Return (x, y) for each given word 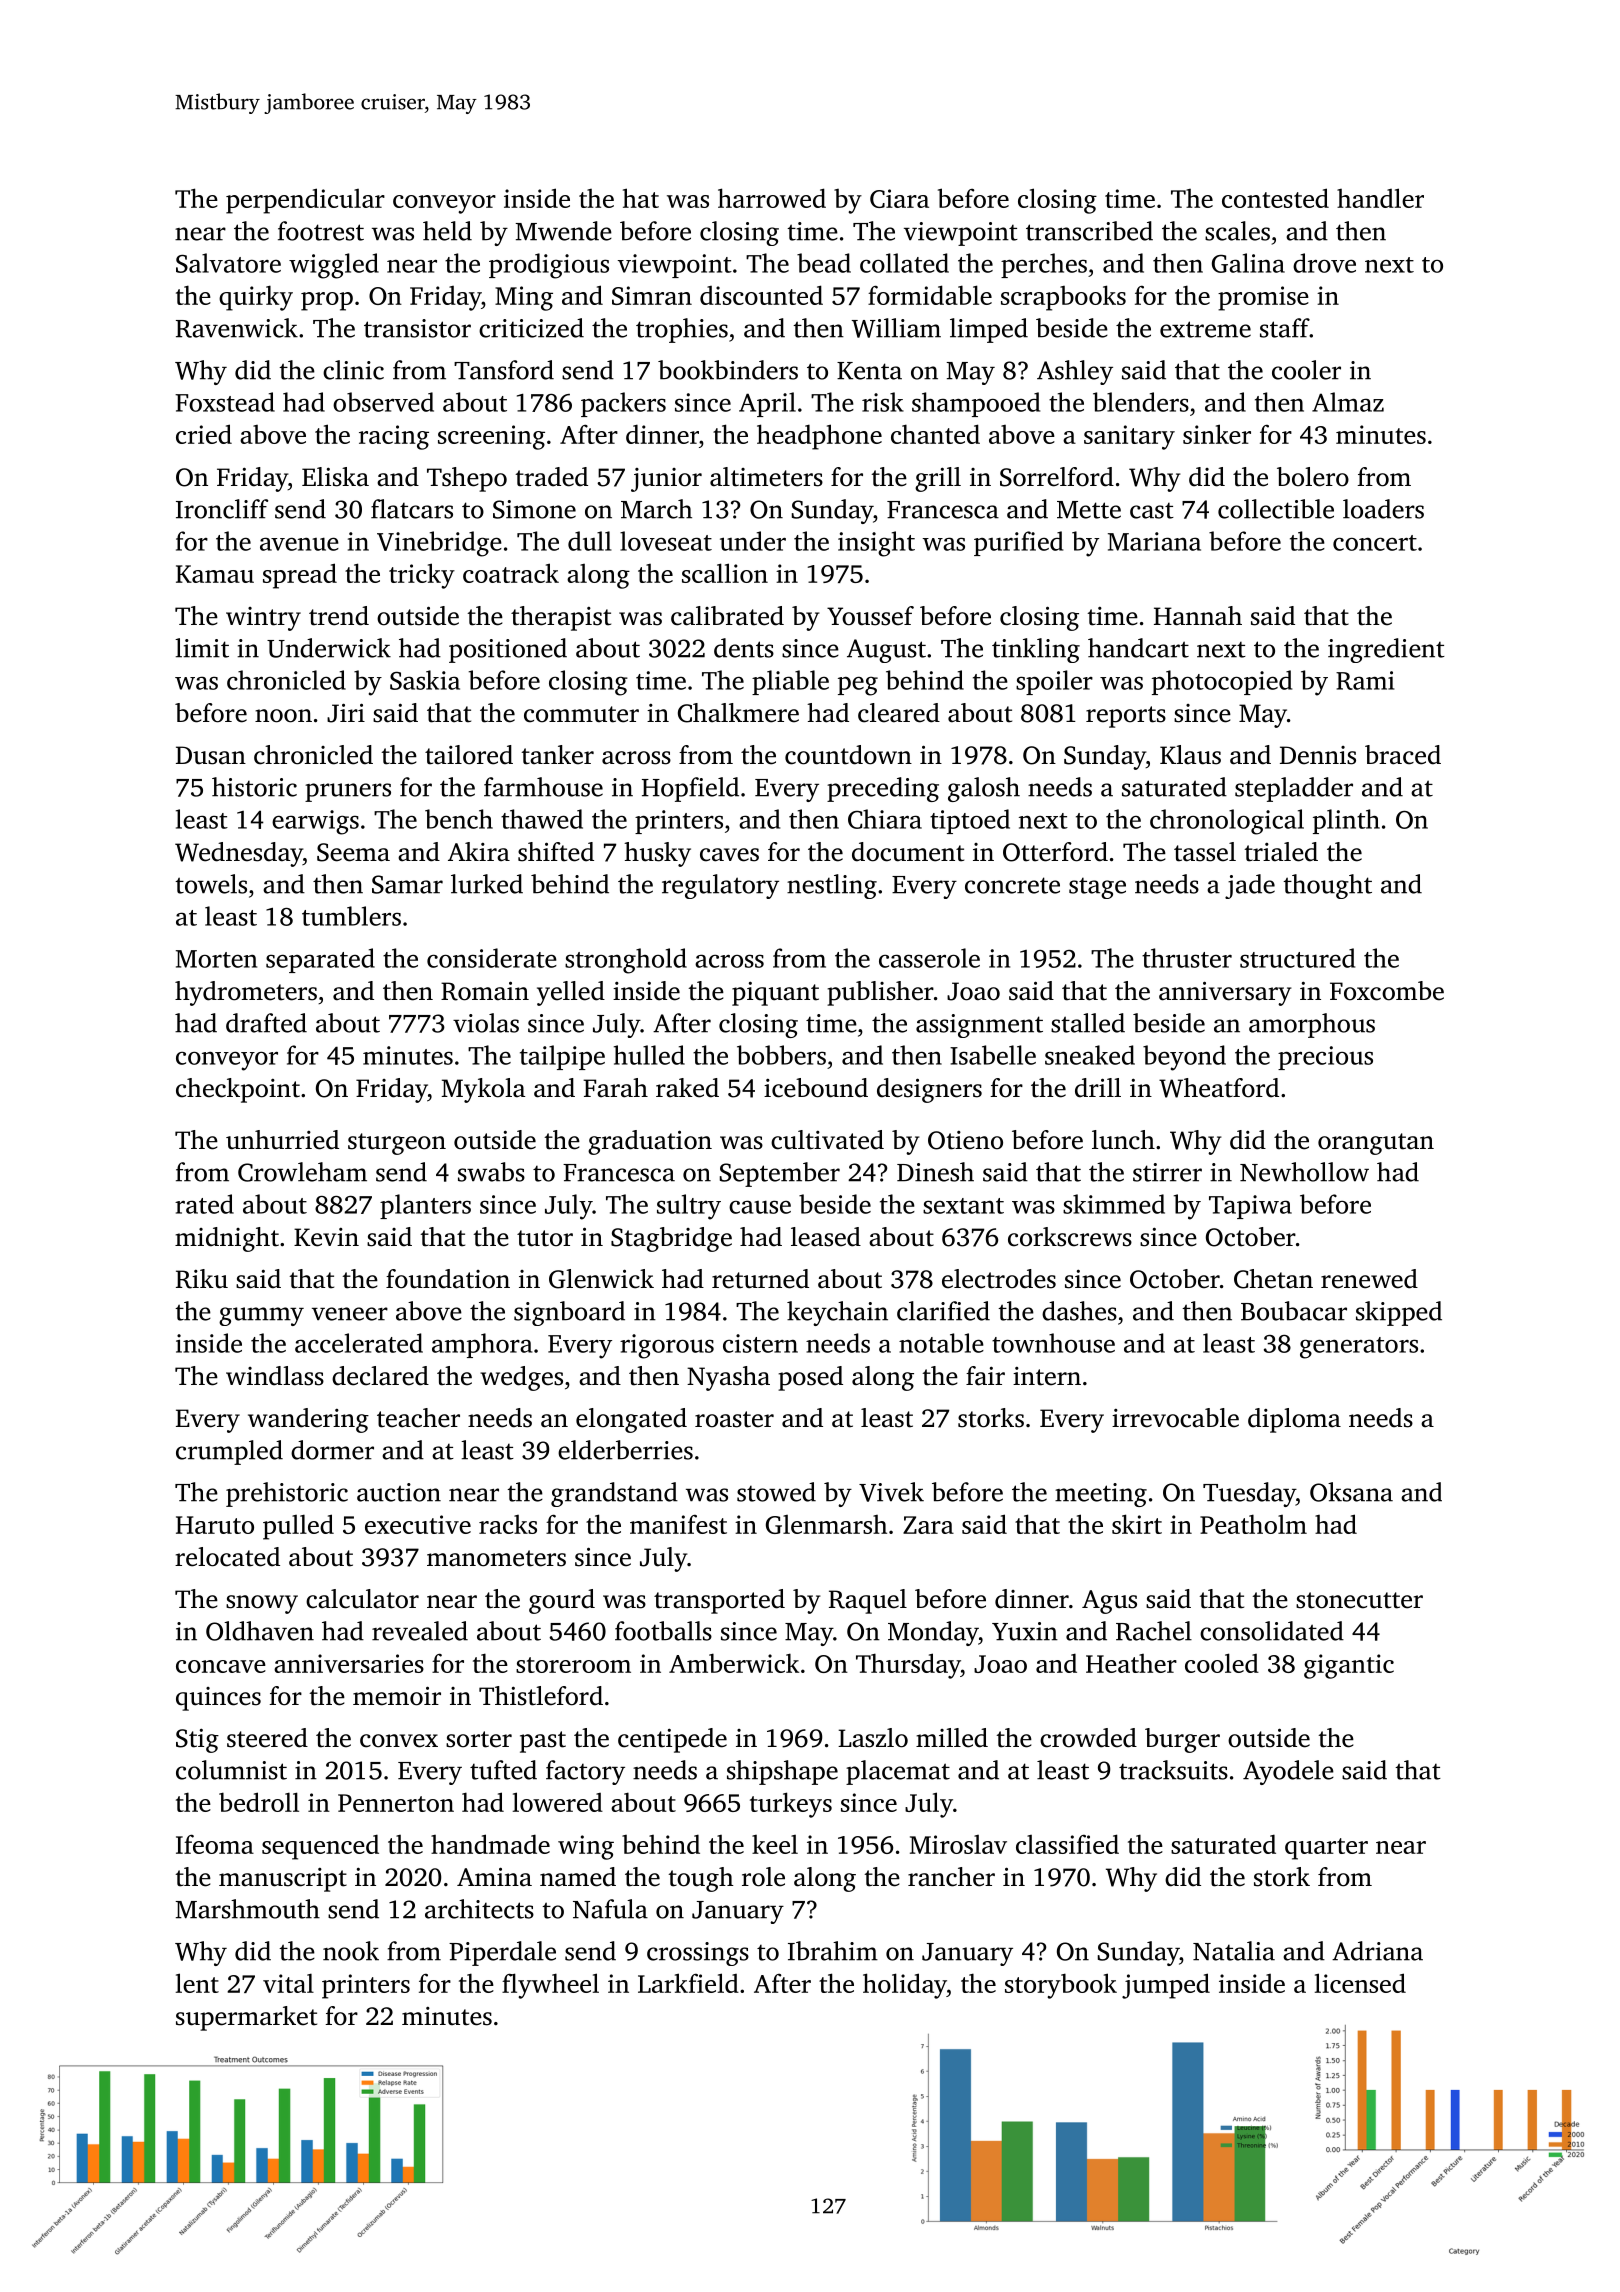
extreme (1205, 329)
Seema (353, 852)
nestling (832, 886)
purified (1018, 543)
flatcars (412, 509)
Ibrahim (833, 1951)
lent (197, 1983)
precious (1325, 1058)
